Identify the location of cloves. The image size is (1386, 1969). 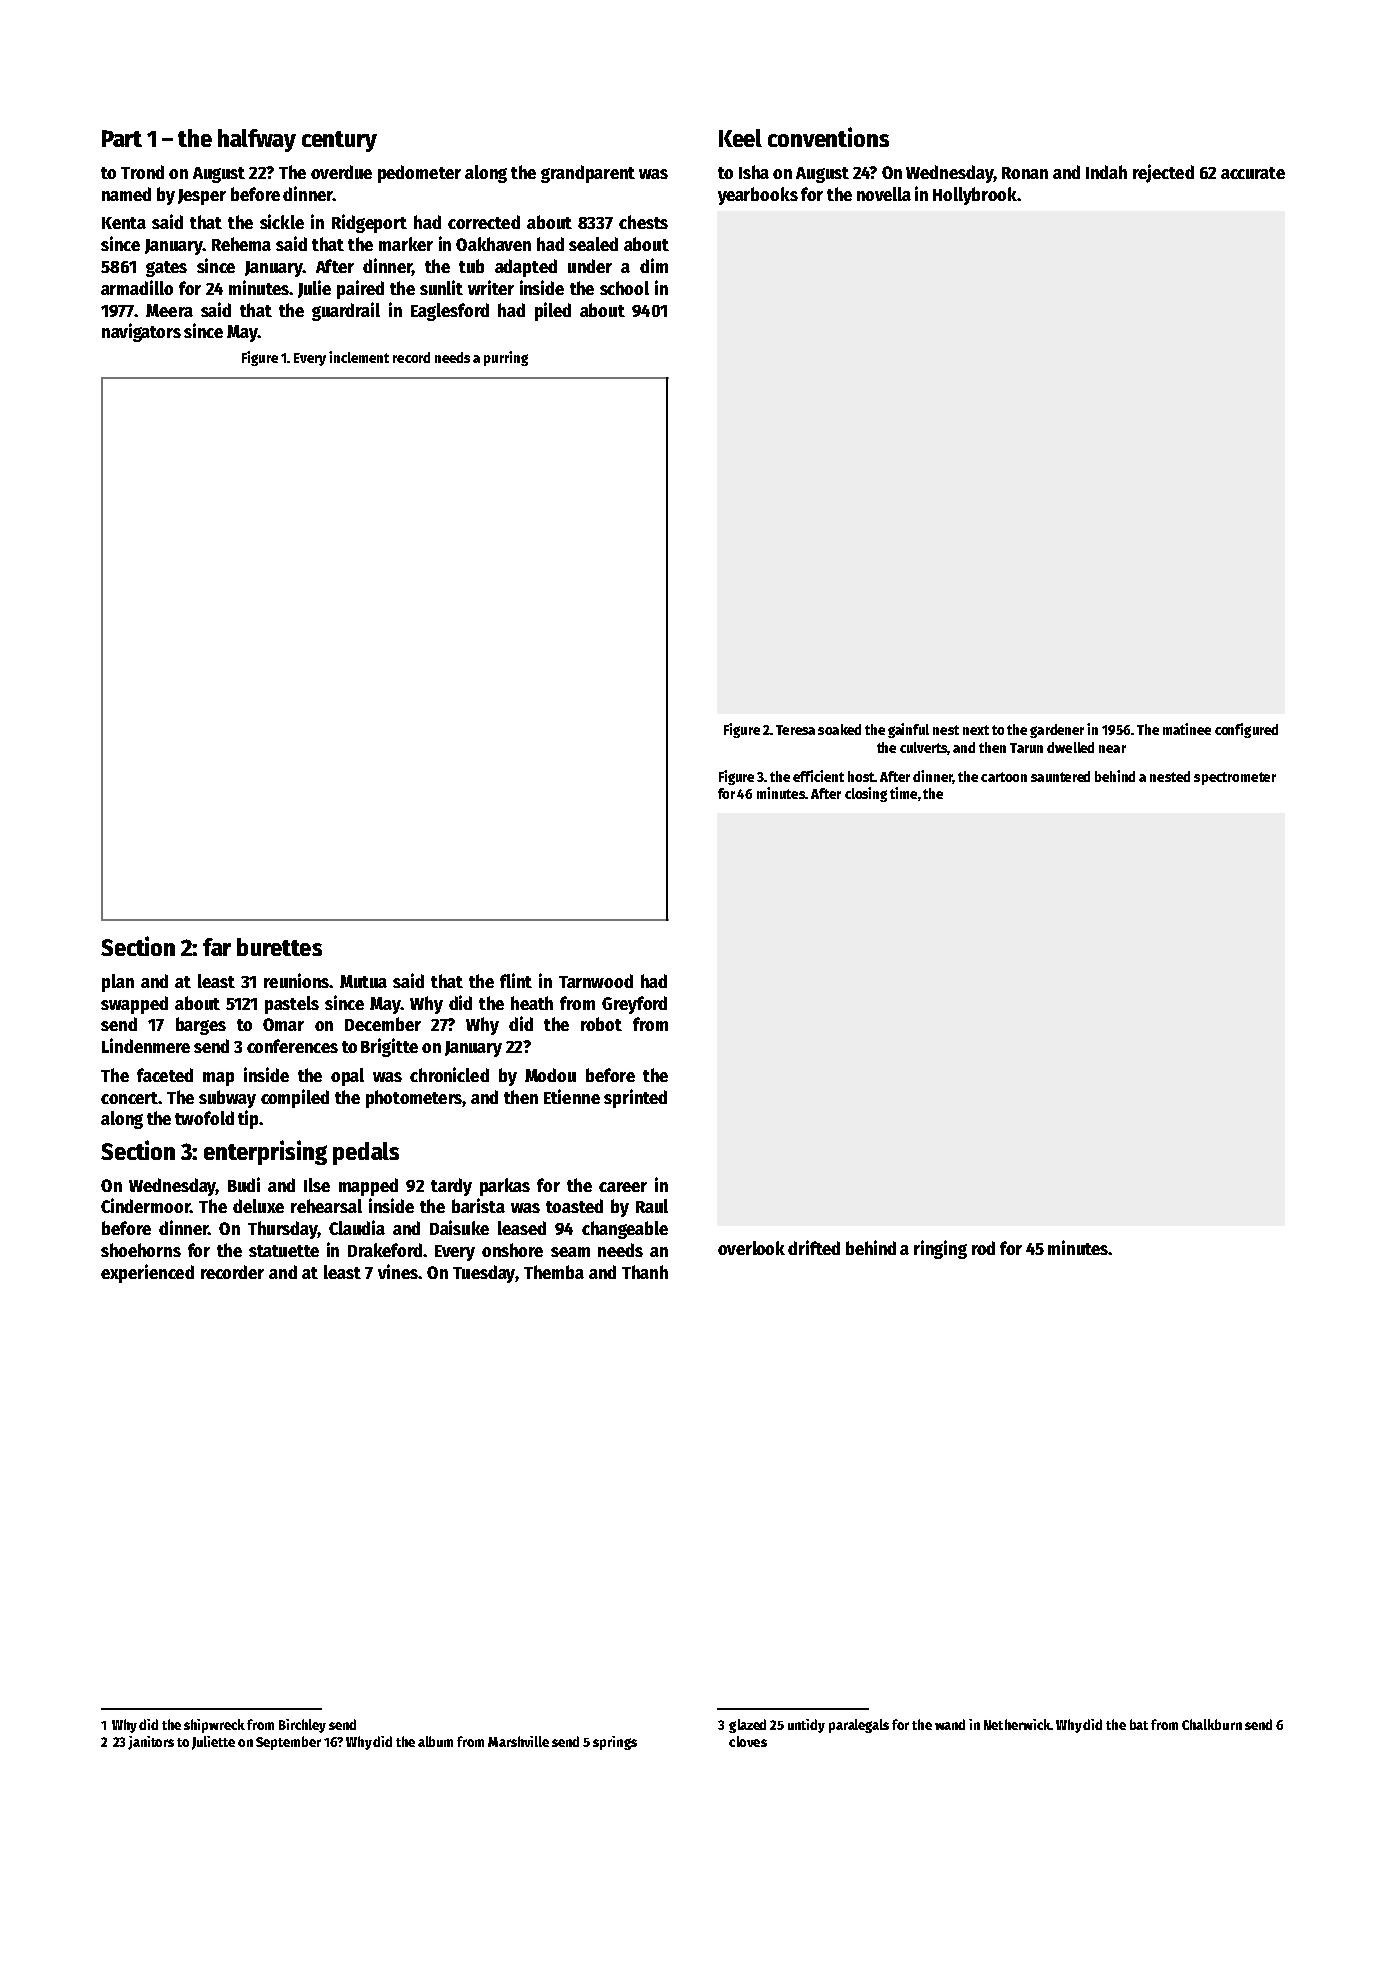
(748, 1741).
